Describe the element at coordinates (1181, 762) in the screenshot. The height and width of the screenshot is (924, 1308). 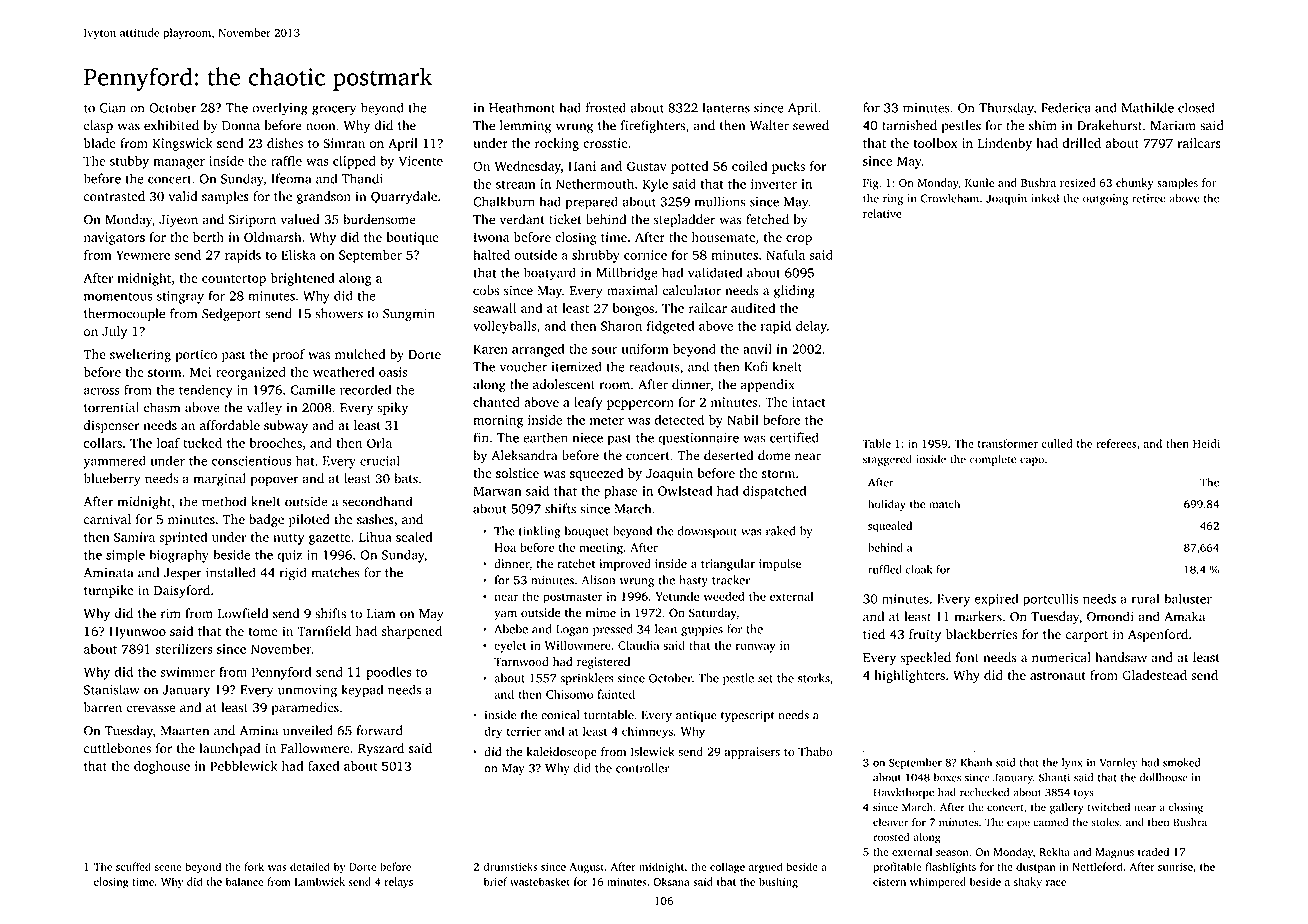
I see `smoked` at that location.
